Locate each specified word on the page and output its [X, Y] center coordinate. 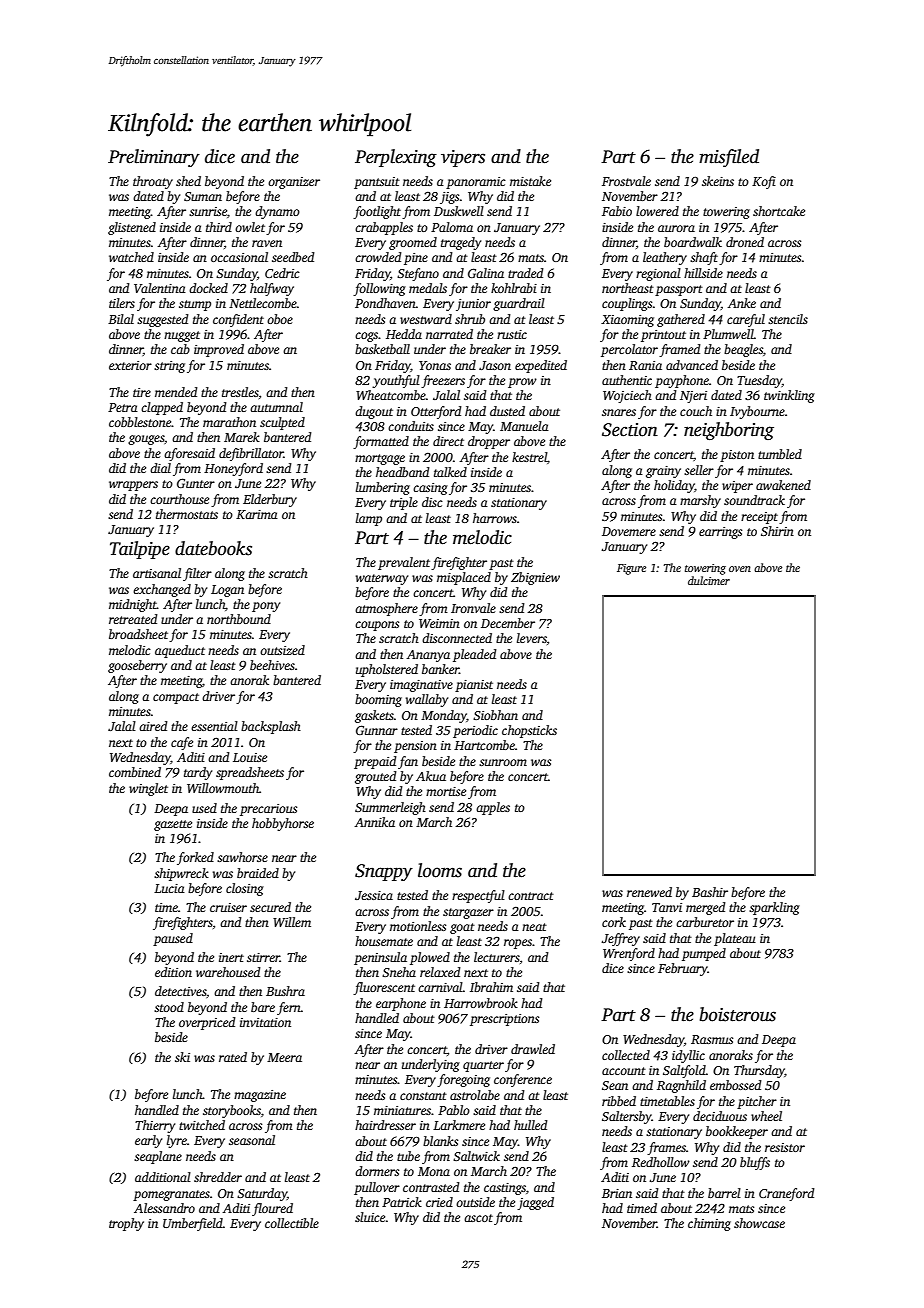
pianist [474, 686]
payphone [682, 381]
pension [415, 747]
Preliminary [154, 158]
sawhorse [242, 857]
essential [214, 726]
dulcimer [709, 580]
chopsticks [529, 731]
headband [403, 472]
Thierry [155, 1126]
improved [219, 350]
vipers [463, 158]
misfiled [729, 158]
